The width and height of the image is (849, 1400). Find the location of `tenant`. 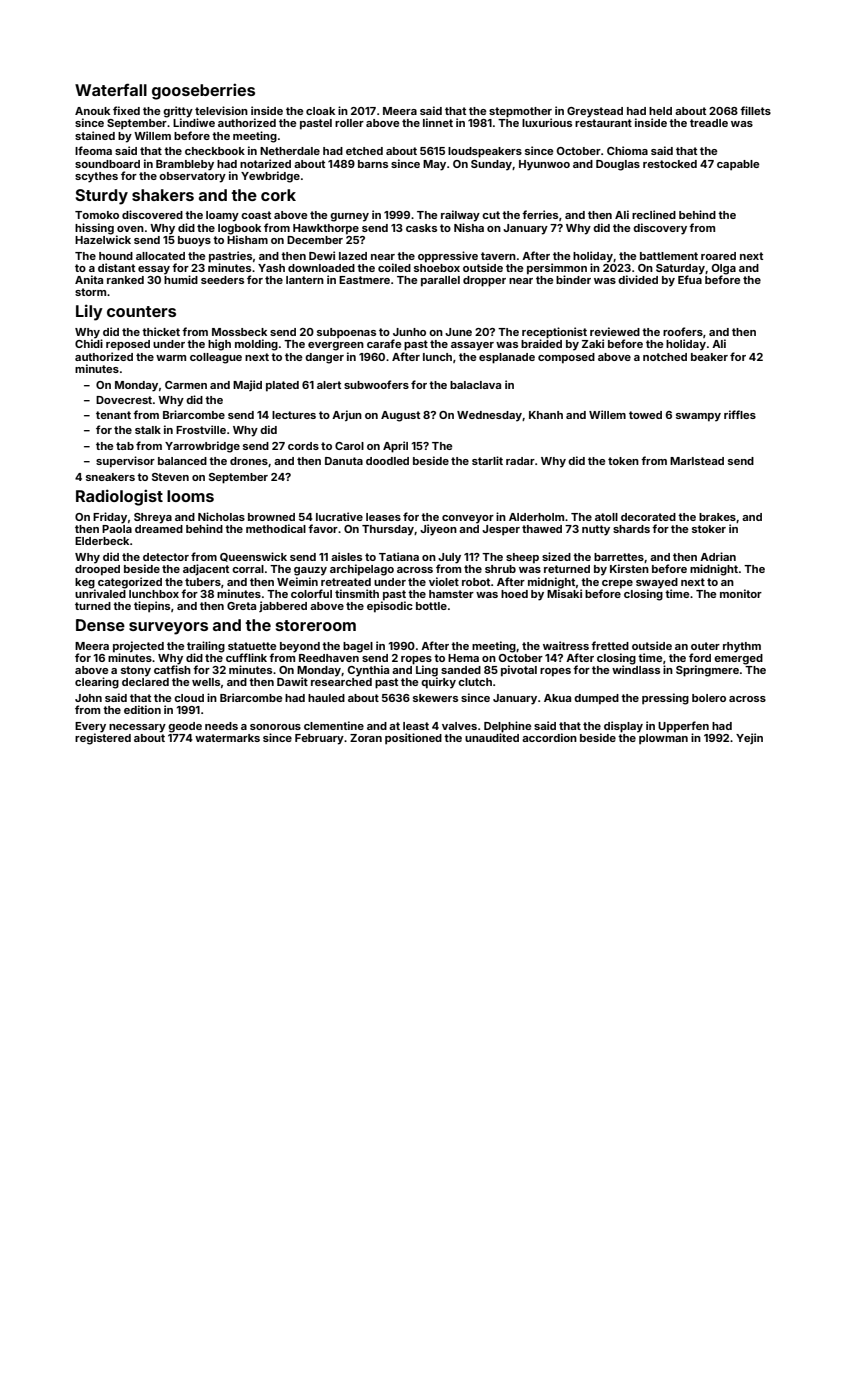

tenant is located at coordinates (113, 415).
